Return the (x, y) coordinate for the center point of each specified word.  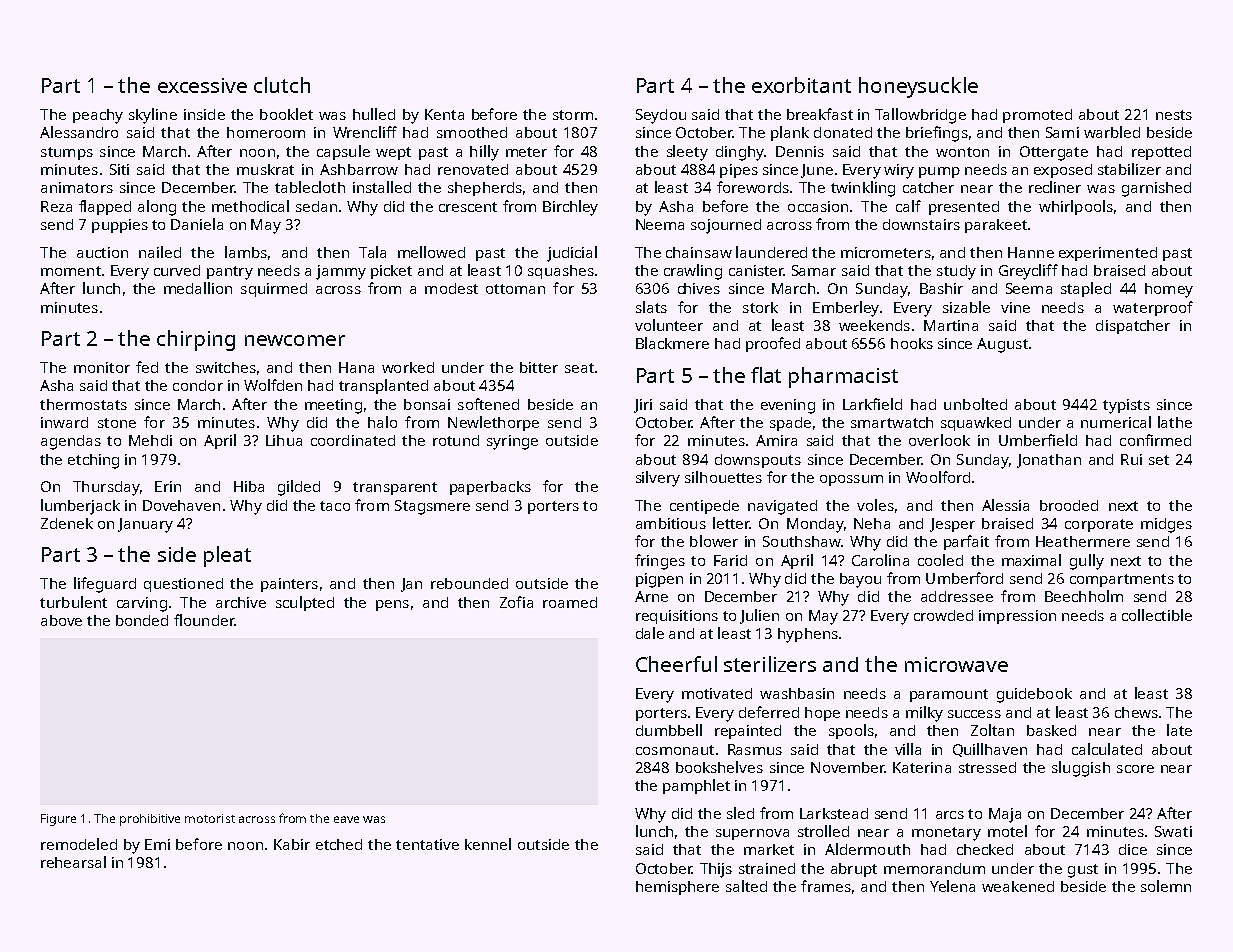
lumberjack (80, 507)
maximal (1031, 560)
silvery (658, 479)
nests (1174, 115)
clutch (282, 85)
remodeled (79, 844)
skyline (153, 116)
